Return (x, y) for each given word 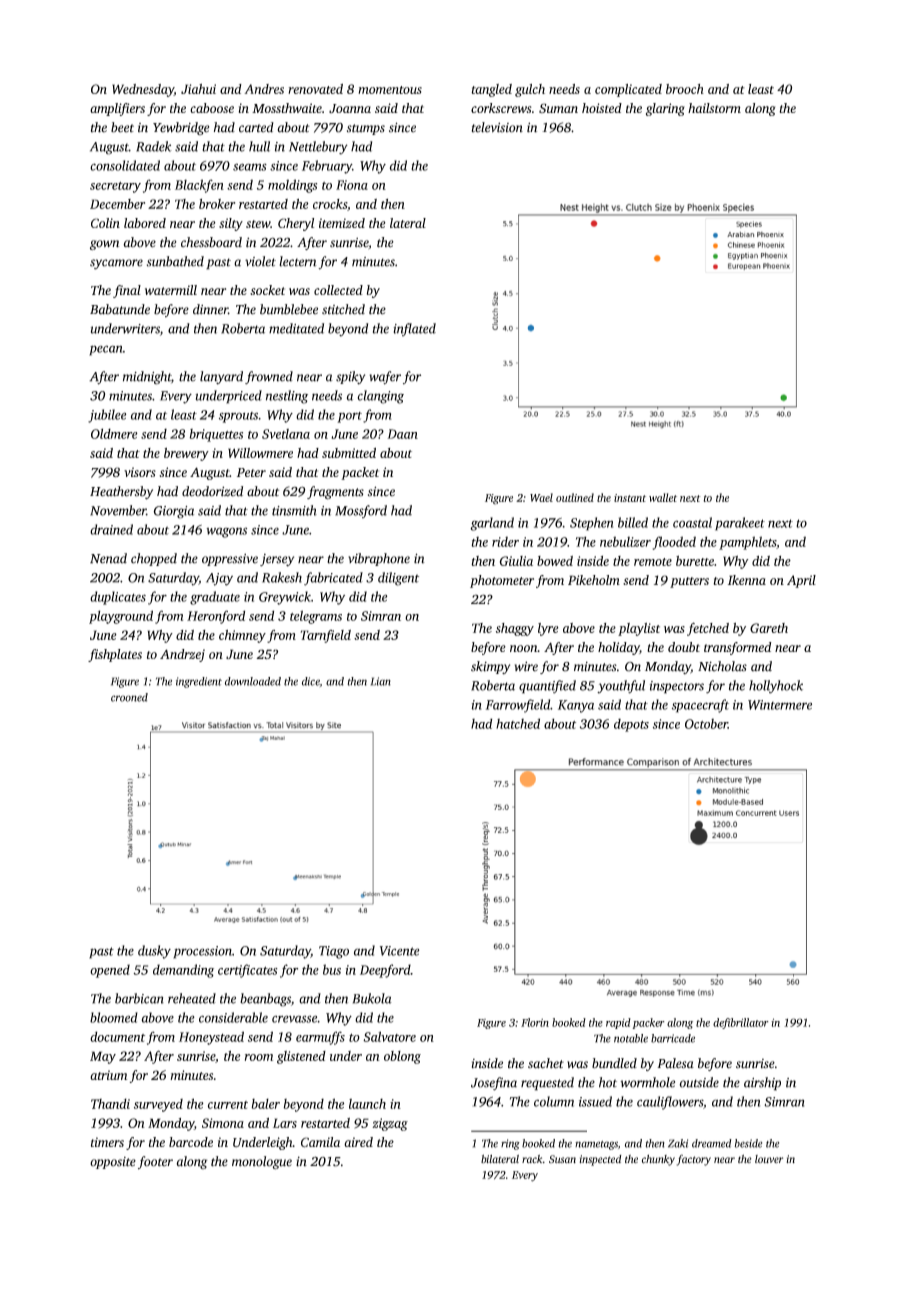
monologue (262, 1163)
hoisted (602, 108)
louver (769, 1159)
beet (122, 127)
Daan (402, 434)
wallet (663, 497)
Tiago (334, 952)
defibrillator (741, 1023)
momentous (390, 90)
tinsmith (294, 510)
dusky (154, 952)
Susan (562, 1159)
